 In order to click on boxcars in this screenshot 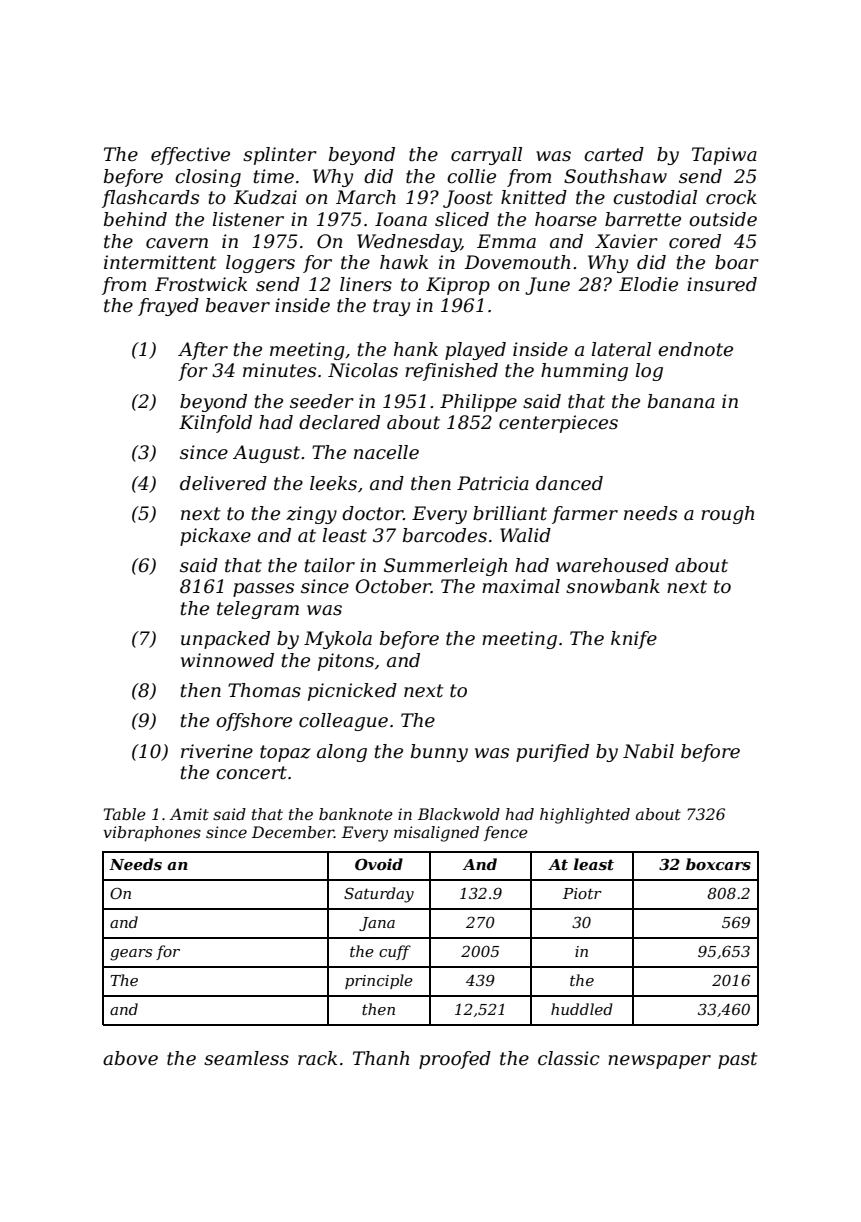, I will do `click(718, 864)`.
